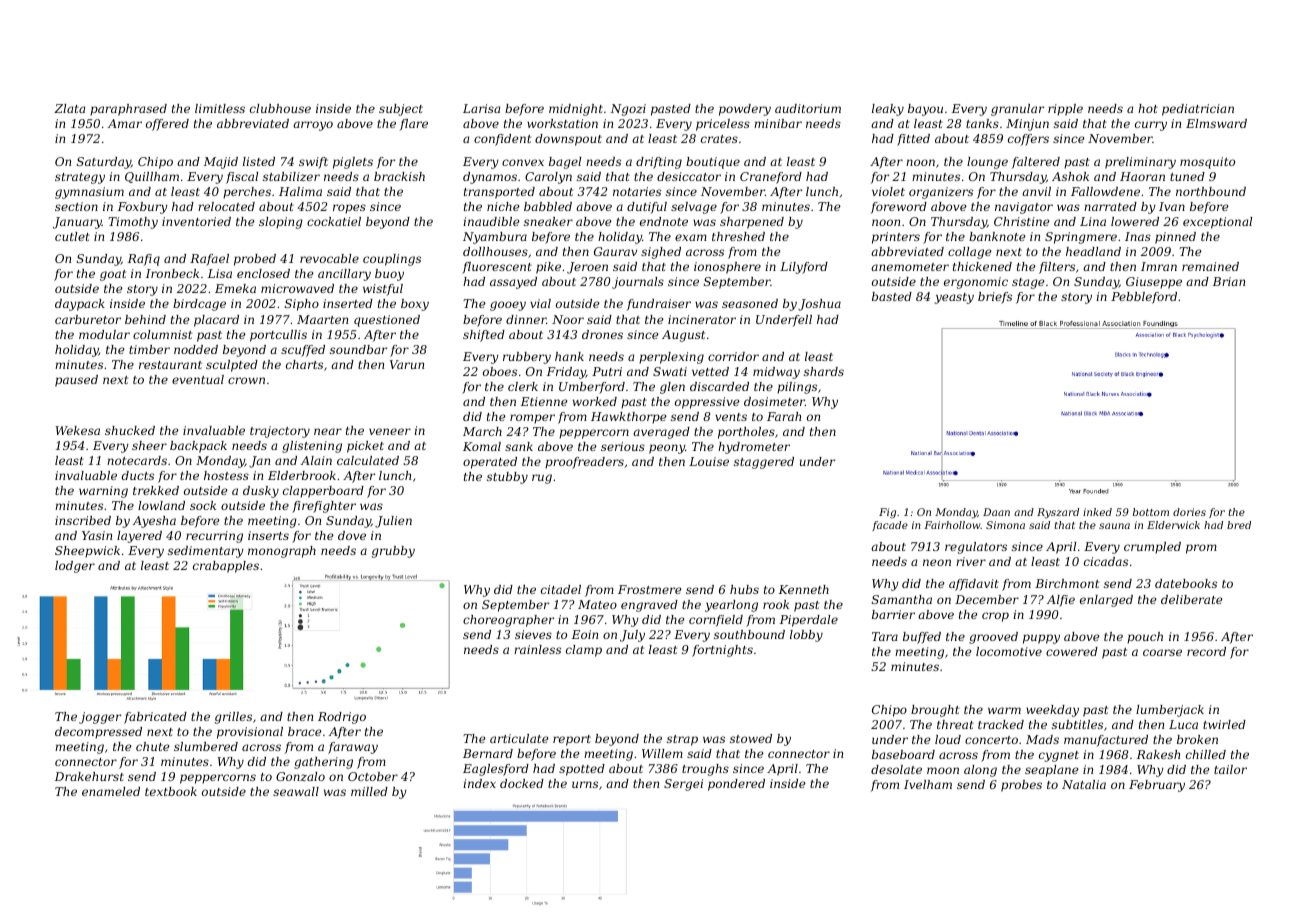 The width and height of the document is (1308, 924). What do you see at coordinates (745, 110) in the document?
I see `powdery` at bounding box center [745, 110].
